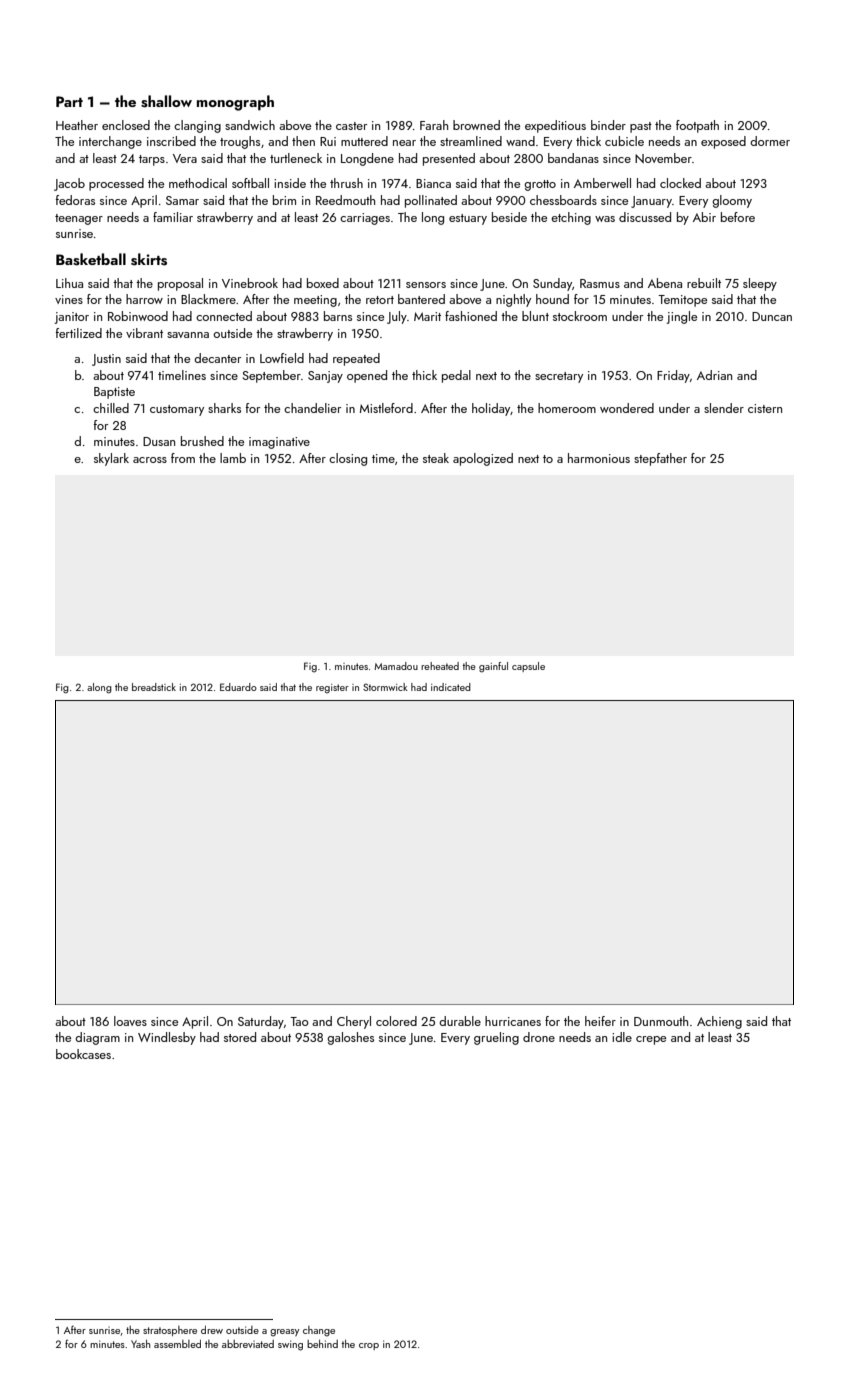 This image has height=1400, width=849. What do you see at coordinates (624, 141) in the image?
I see `cubicle` at bounding box center [624, 141].
